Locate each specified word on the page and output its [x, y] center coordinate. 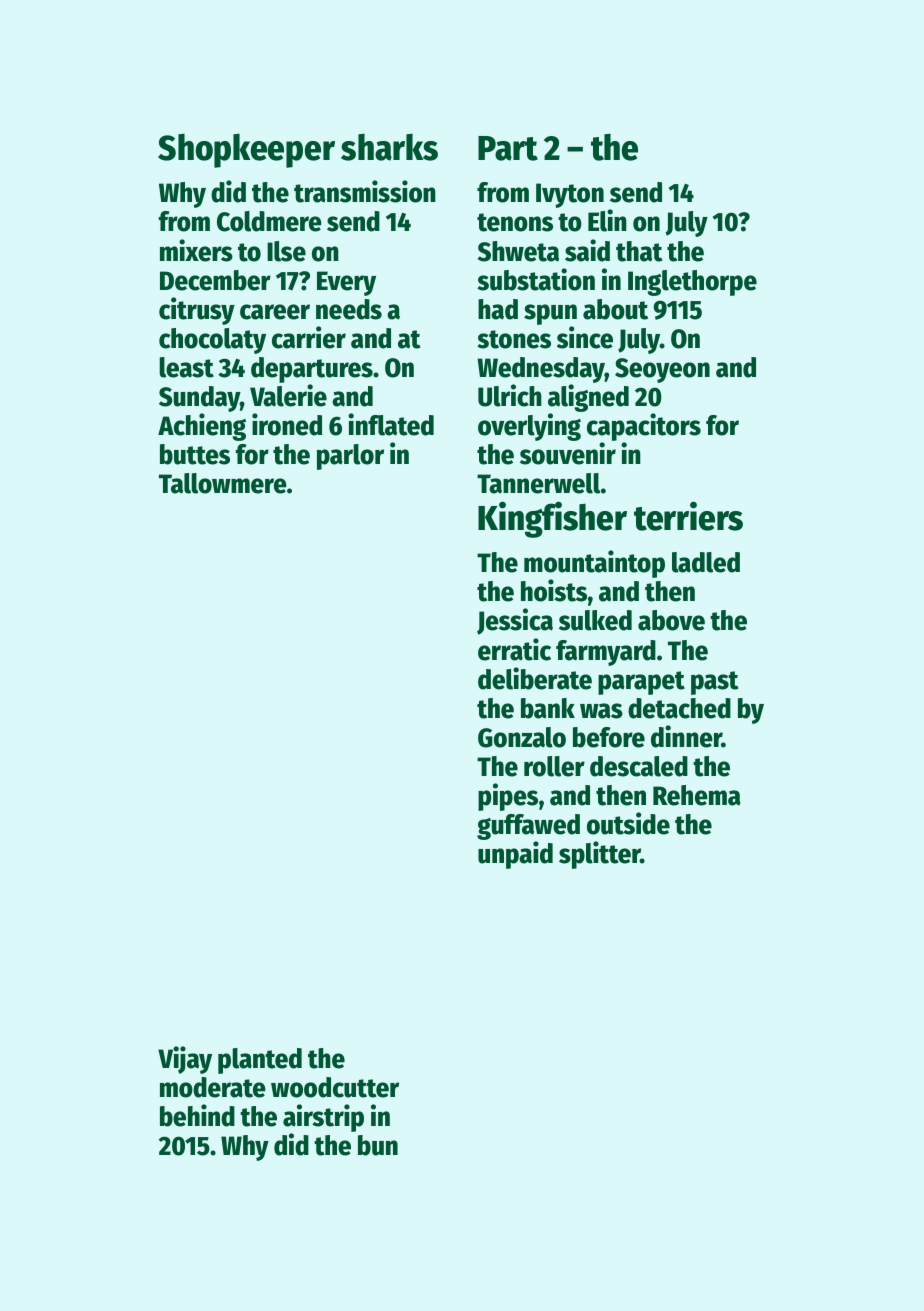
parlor [350, 457]
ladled [706, 562]
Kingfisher [552, 519]
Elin [607, 220]
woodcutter [335, 1087]
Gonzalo [522, 737]
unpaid [515, 855]
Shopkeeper [246, 150]
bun [378, 1145]
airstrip [323, 1118]
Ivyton [570, 195]
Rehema [697, 795]
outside [628, 823]
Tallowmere [223, 483]
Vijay [185, 1060]
